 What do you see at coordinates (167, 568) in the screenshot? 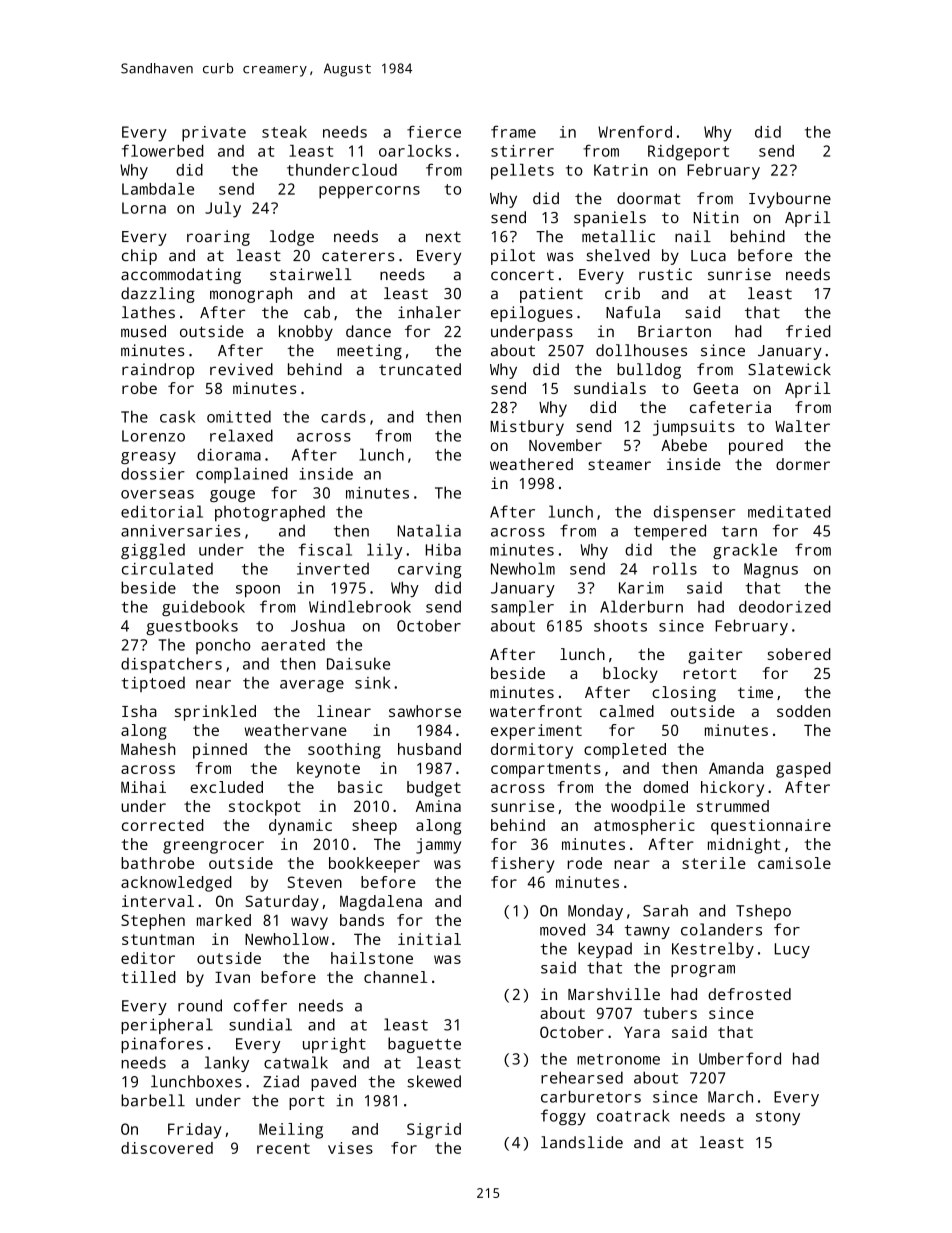
I see `circulated` at bounding box center [167, 568].
